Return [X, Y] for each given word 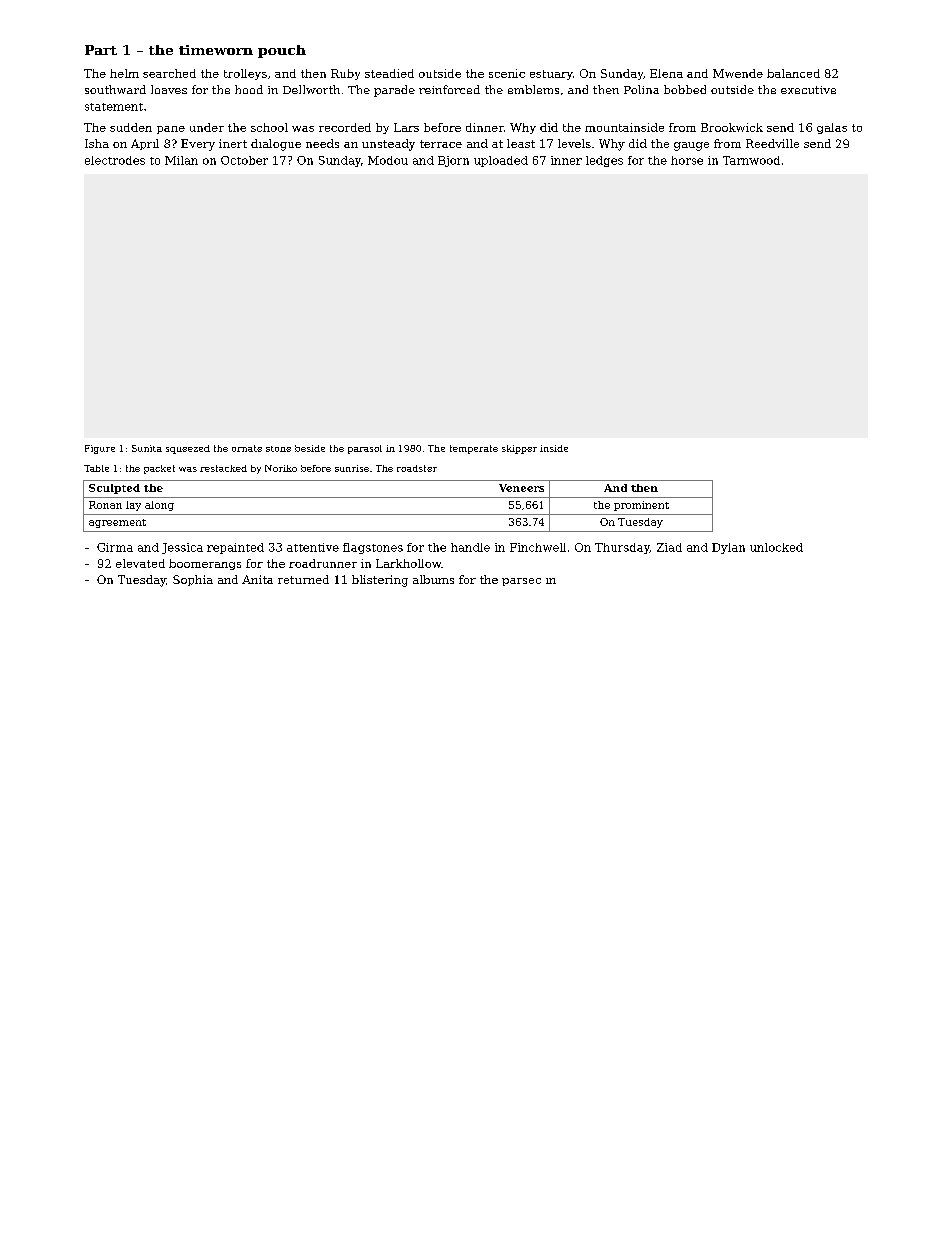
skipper [519, 449]
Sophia [193, 580]
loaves [169, 89]
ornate [247, 448]
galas [832, 128]
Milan [181, 160]
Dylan [728, 548]
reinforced [449, 89]
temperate [474, 449]
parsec [521, 582]
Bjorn [453, 161]
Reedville [772, 143]
